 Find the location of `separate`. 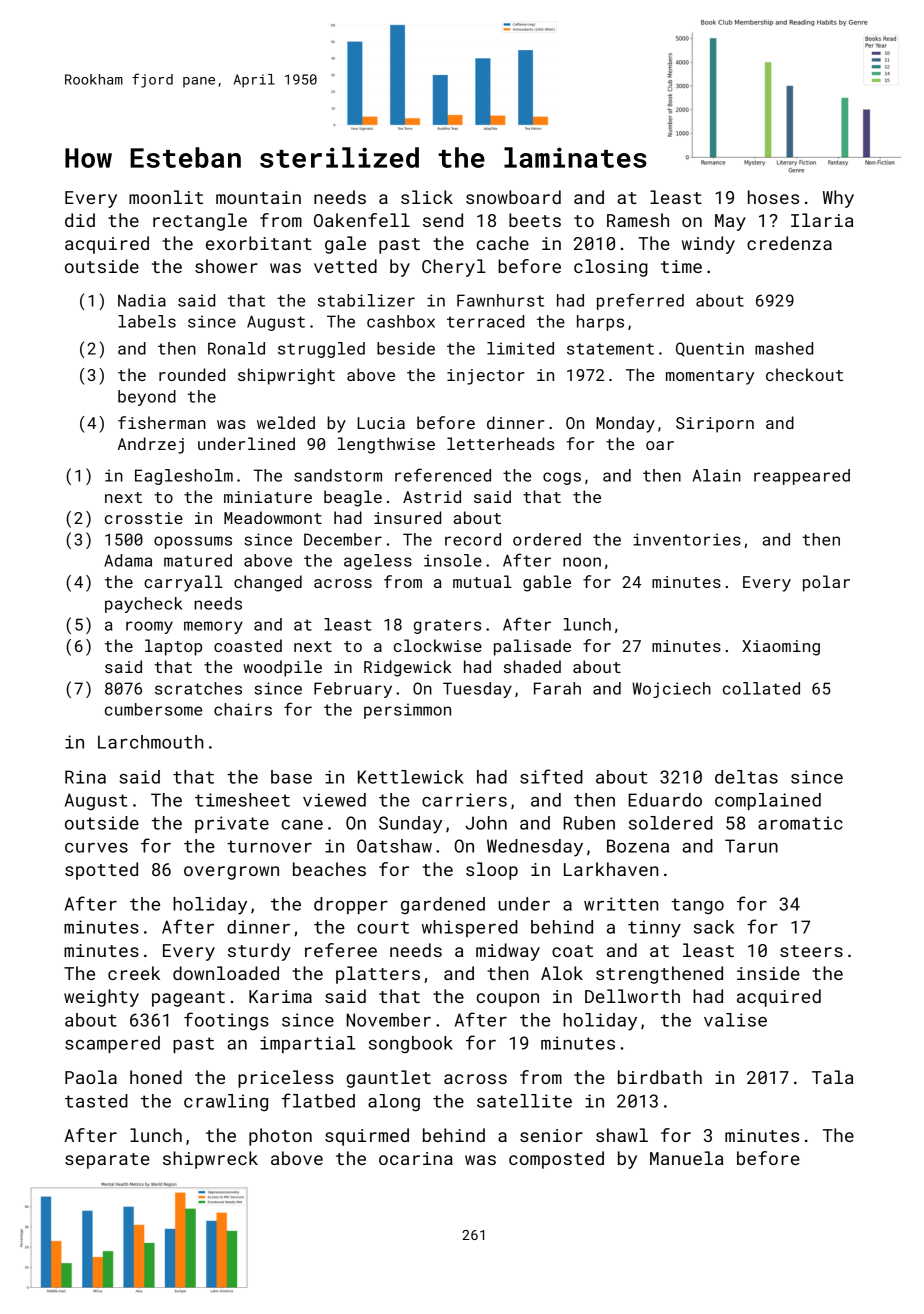

separate is located at coordinates (107, 1161).
